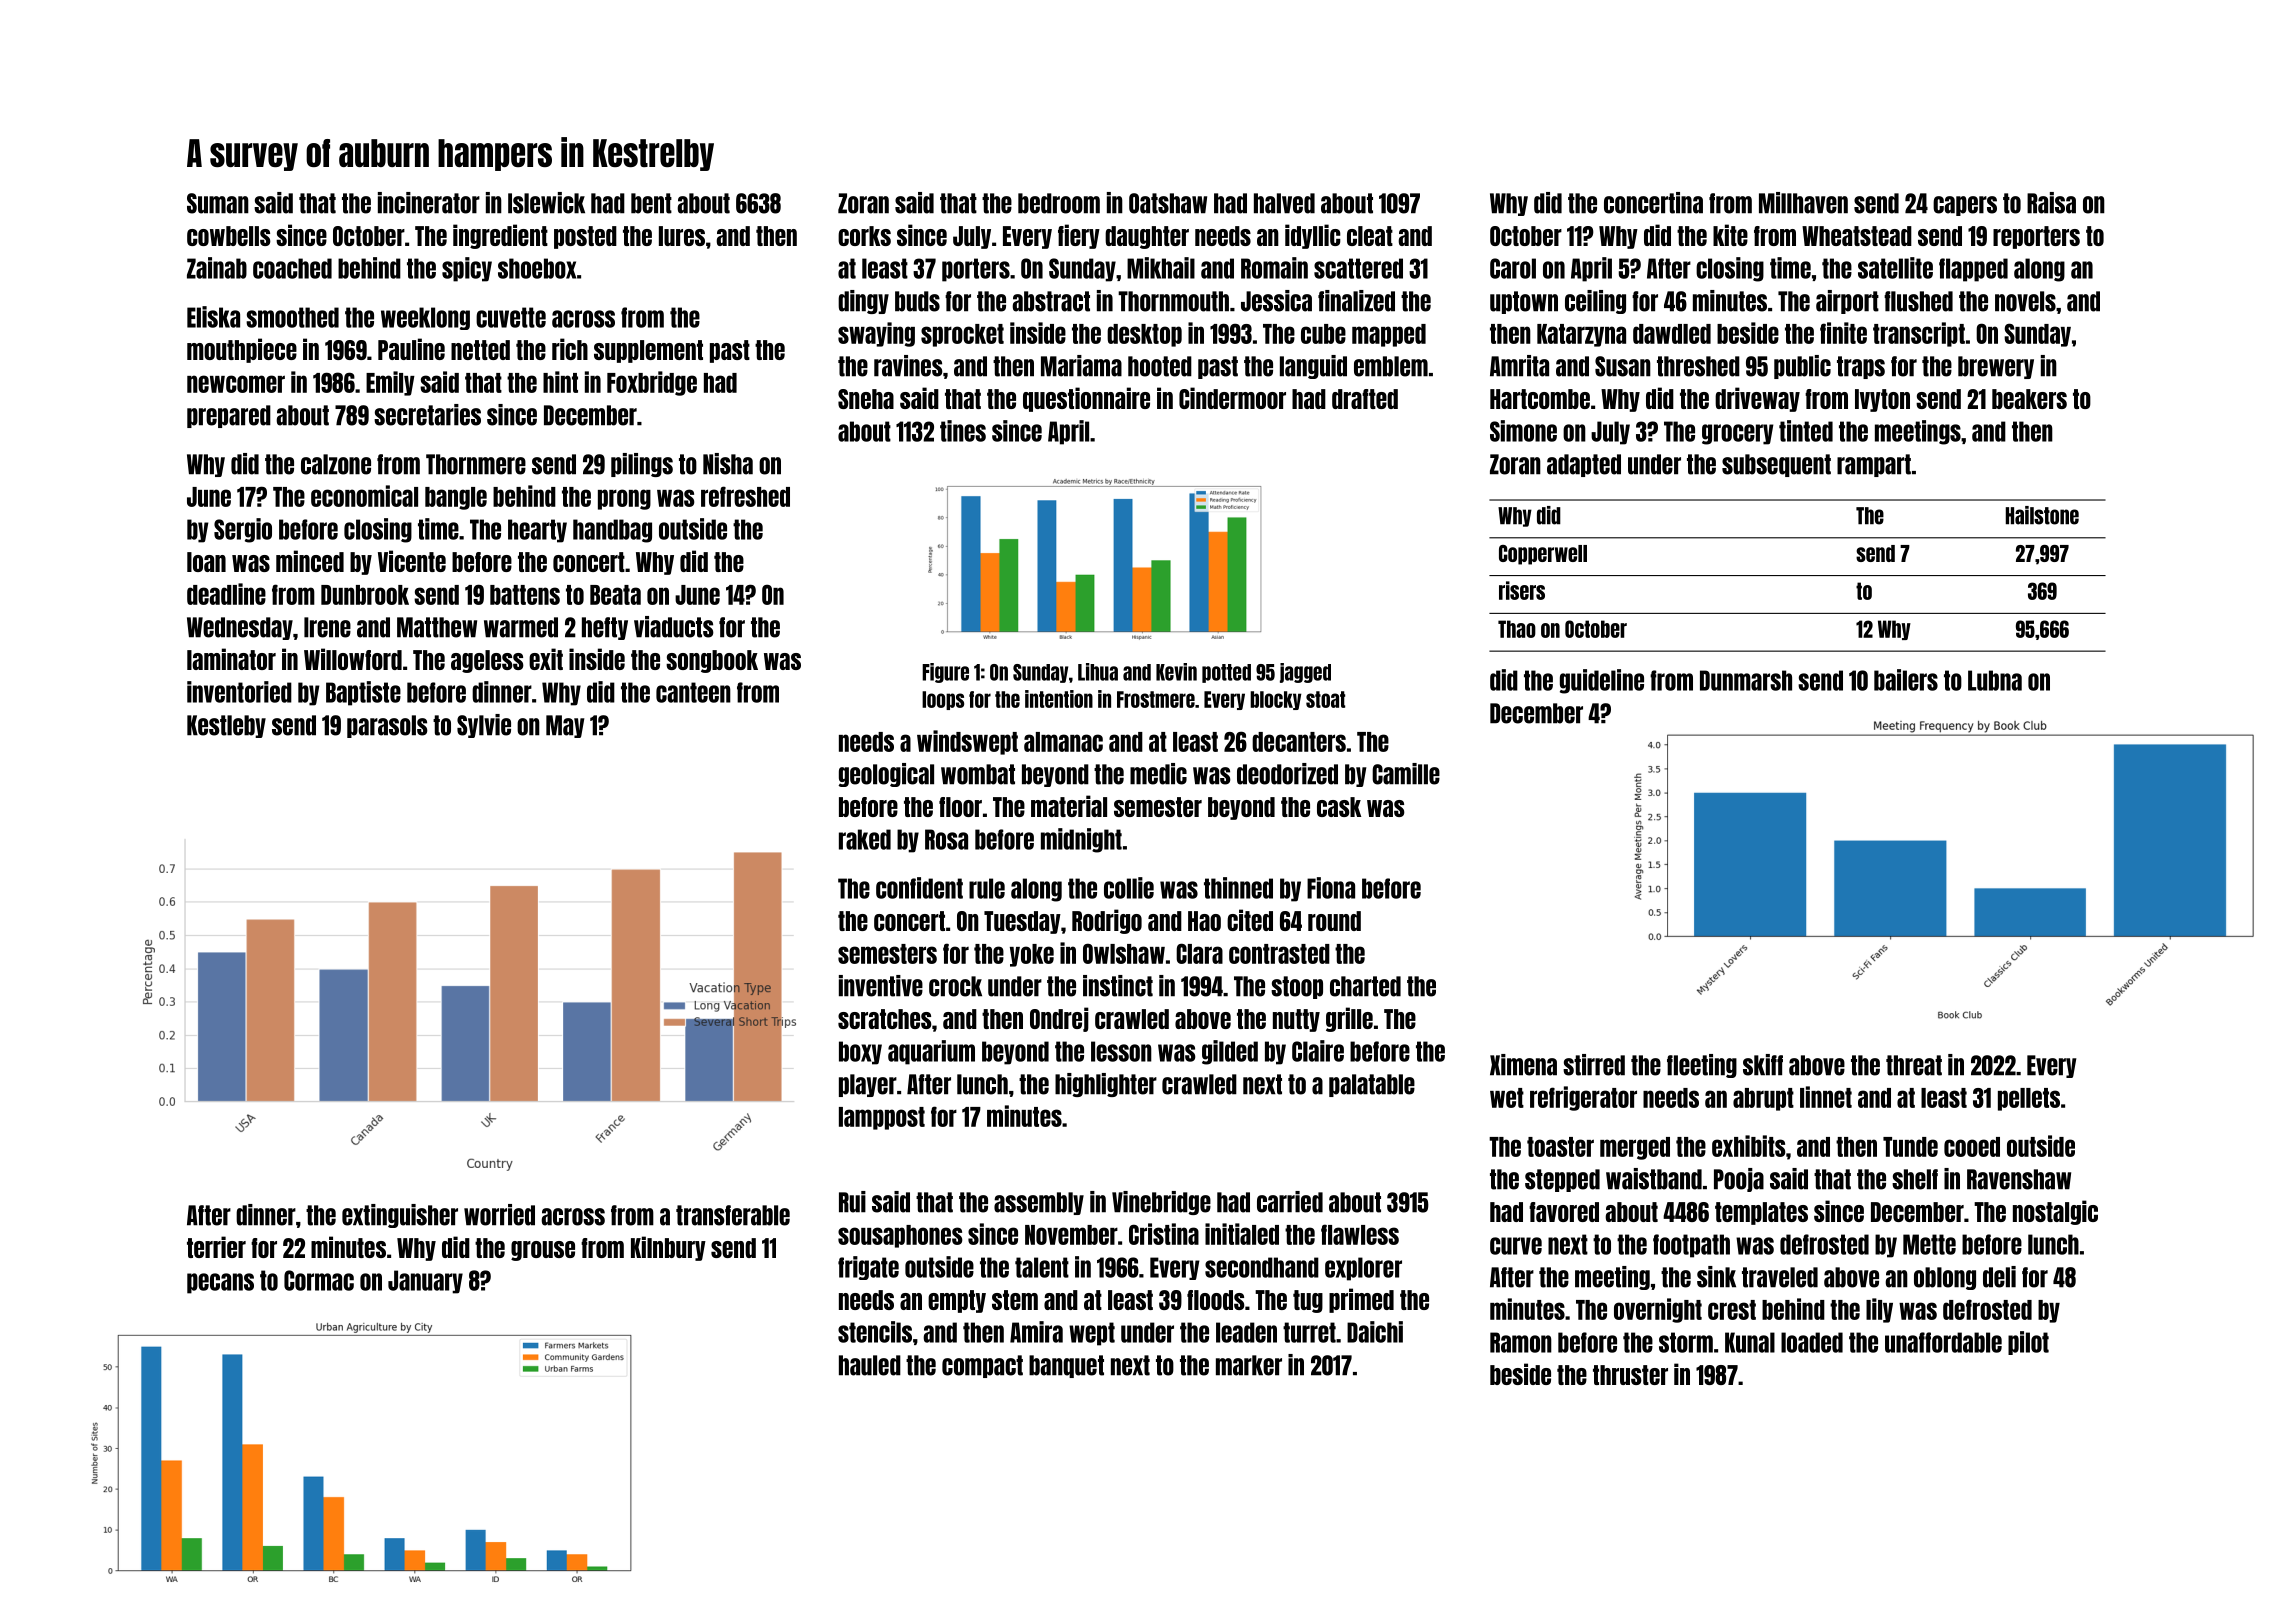 Image resolution: width=2292 pixels, height=1620 pixels. Describe the element at coordinates (499, 1215) in the screenshot. I see `worried` at that location.
